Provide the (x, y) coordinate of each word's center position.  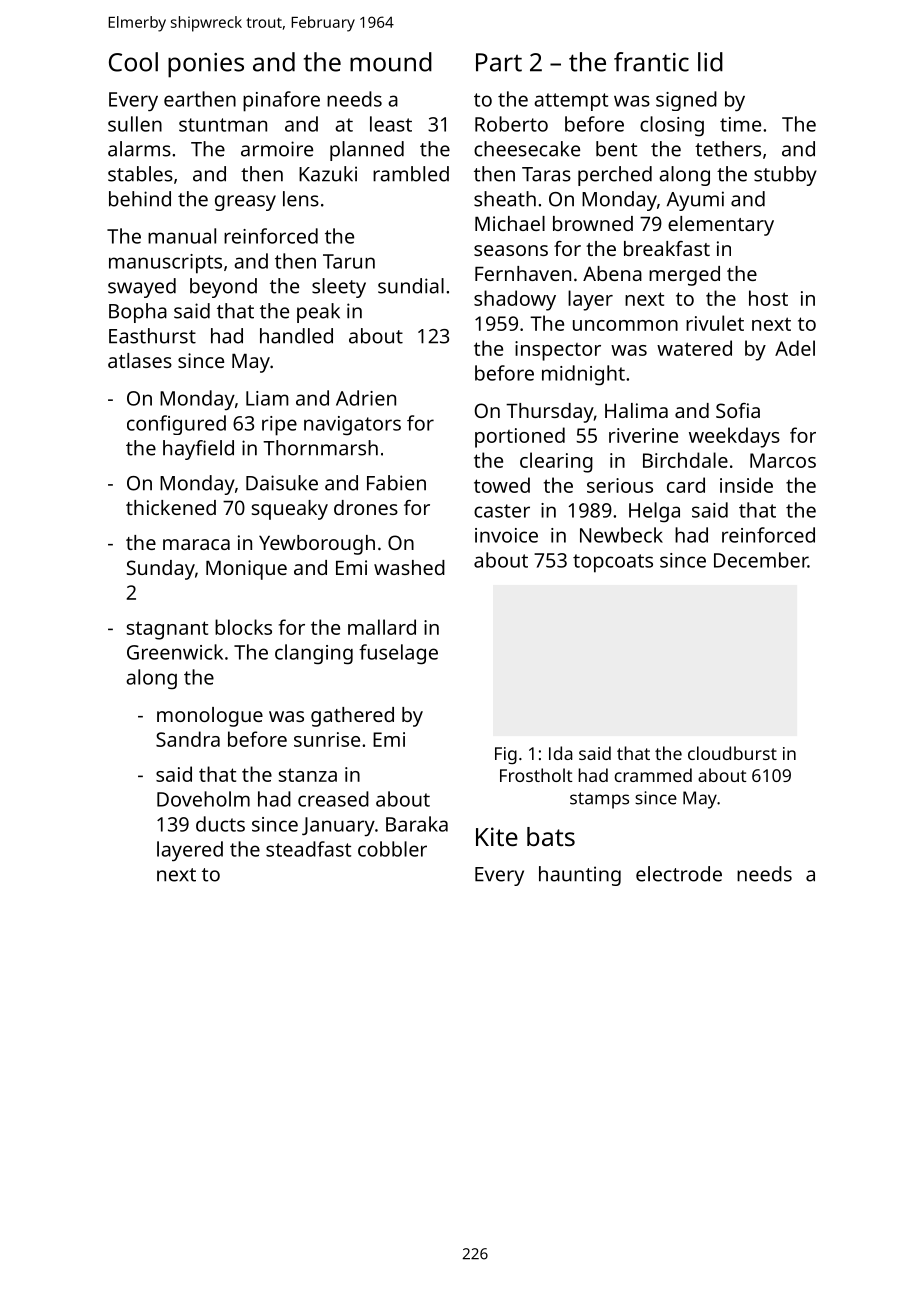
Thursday (550, 413)
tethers (728, 149)
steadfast (308, 849)
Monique (246, 570)
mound (391, 62)
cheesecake (527, 149)
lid (710, 62)
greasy (245, 203)
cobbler (392, 849)
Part (499, 62)
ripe (279, 426)
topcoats (613, 563)
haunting (580, 876)
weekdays (734, 437)
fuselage (398, 654)
